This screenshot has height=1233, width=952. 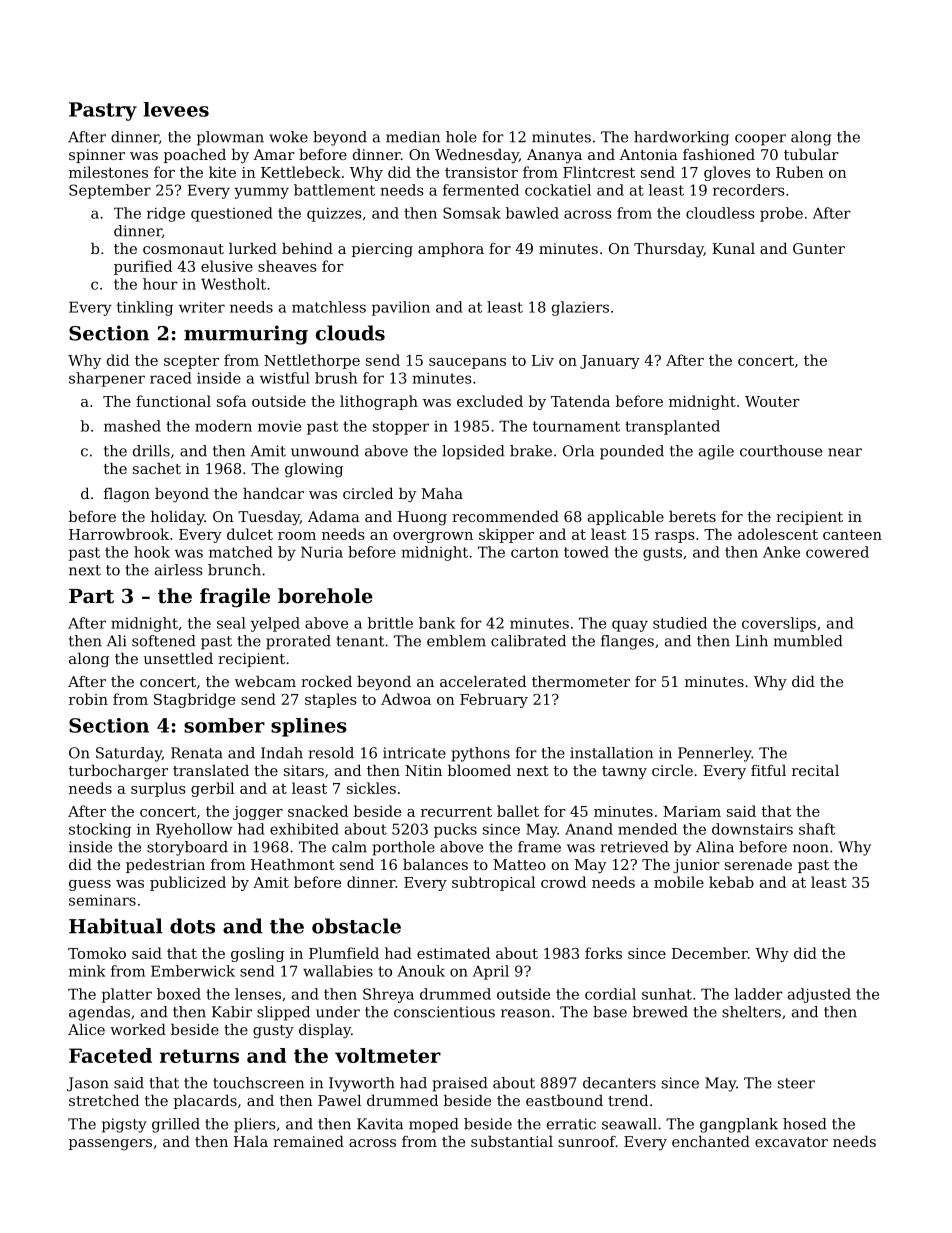 What do you see at coordinates (528, 641) in the screenshot?
I see `calibrated` at bounding box center [528, 641].
